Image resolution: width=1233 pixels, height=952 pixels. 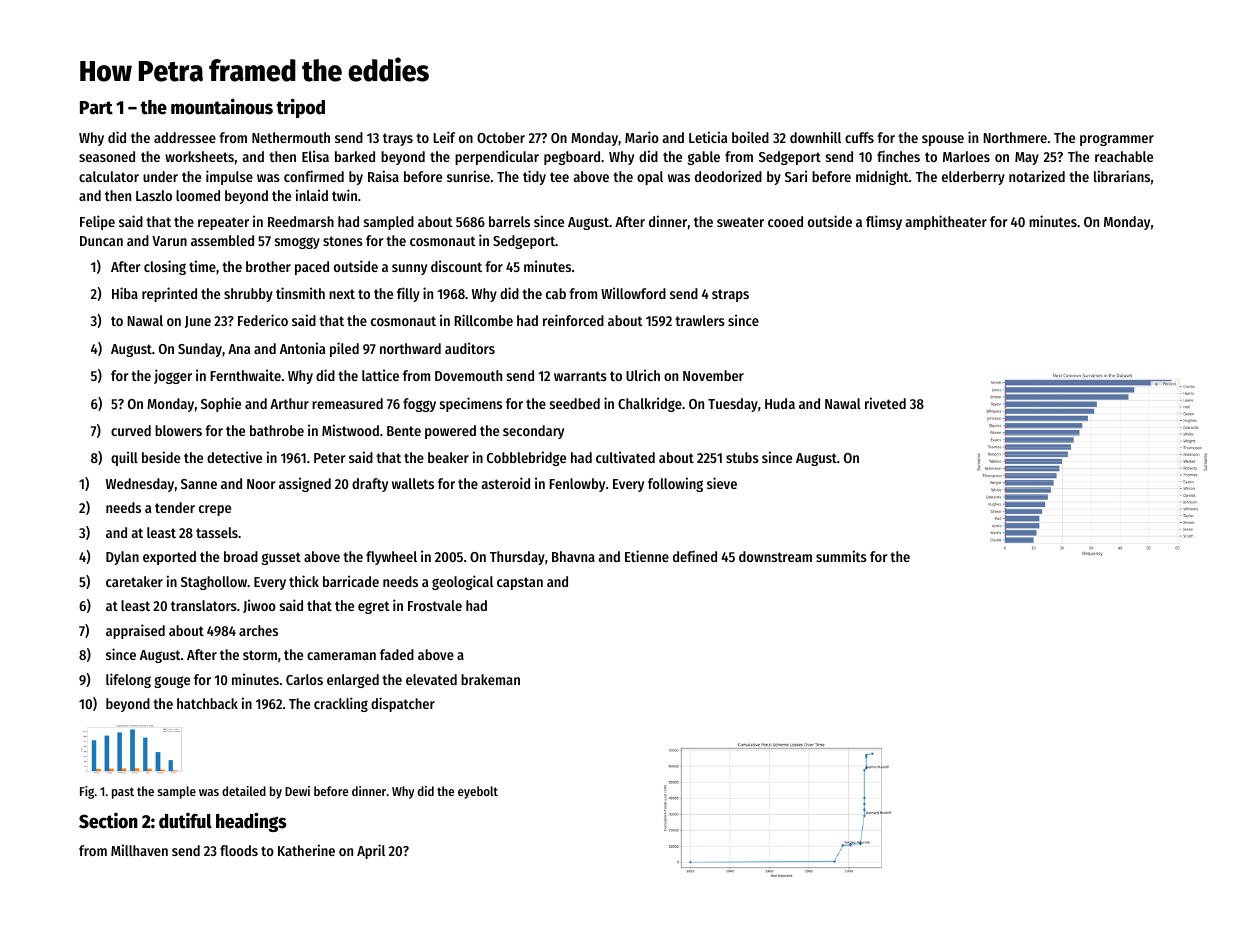 What do you see at coordinates (946, 222) in the document?
I see `amphitheater` at bounding box center [946, 222].
